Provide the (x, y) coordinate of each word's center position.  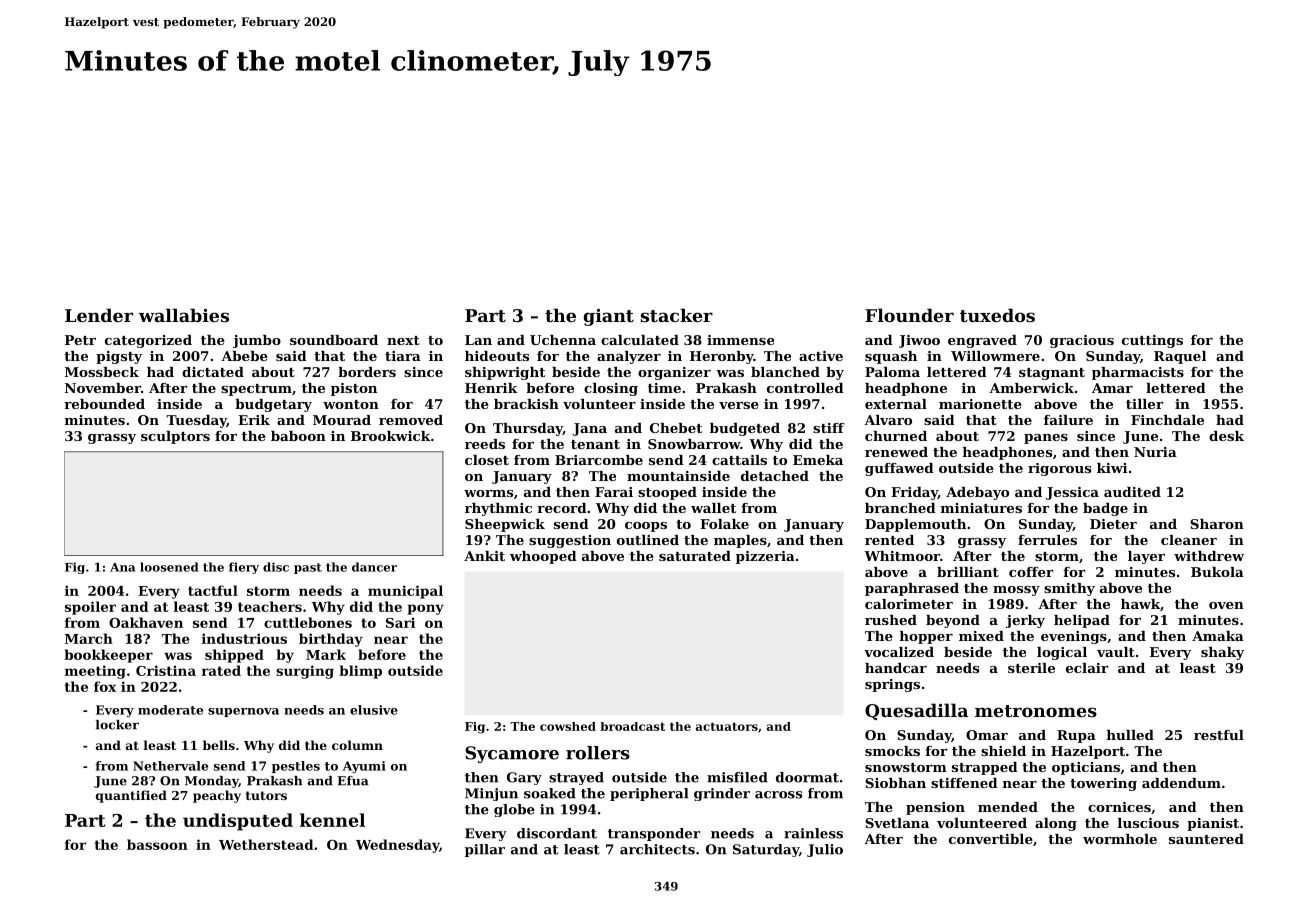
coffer (1031, 572)
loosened (169, 567)
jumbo (257, 341)
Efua (352, 781)
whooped (543, 557)
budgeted (745, 429)
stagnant (1052, 374)
